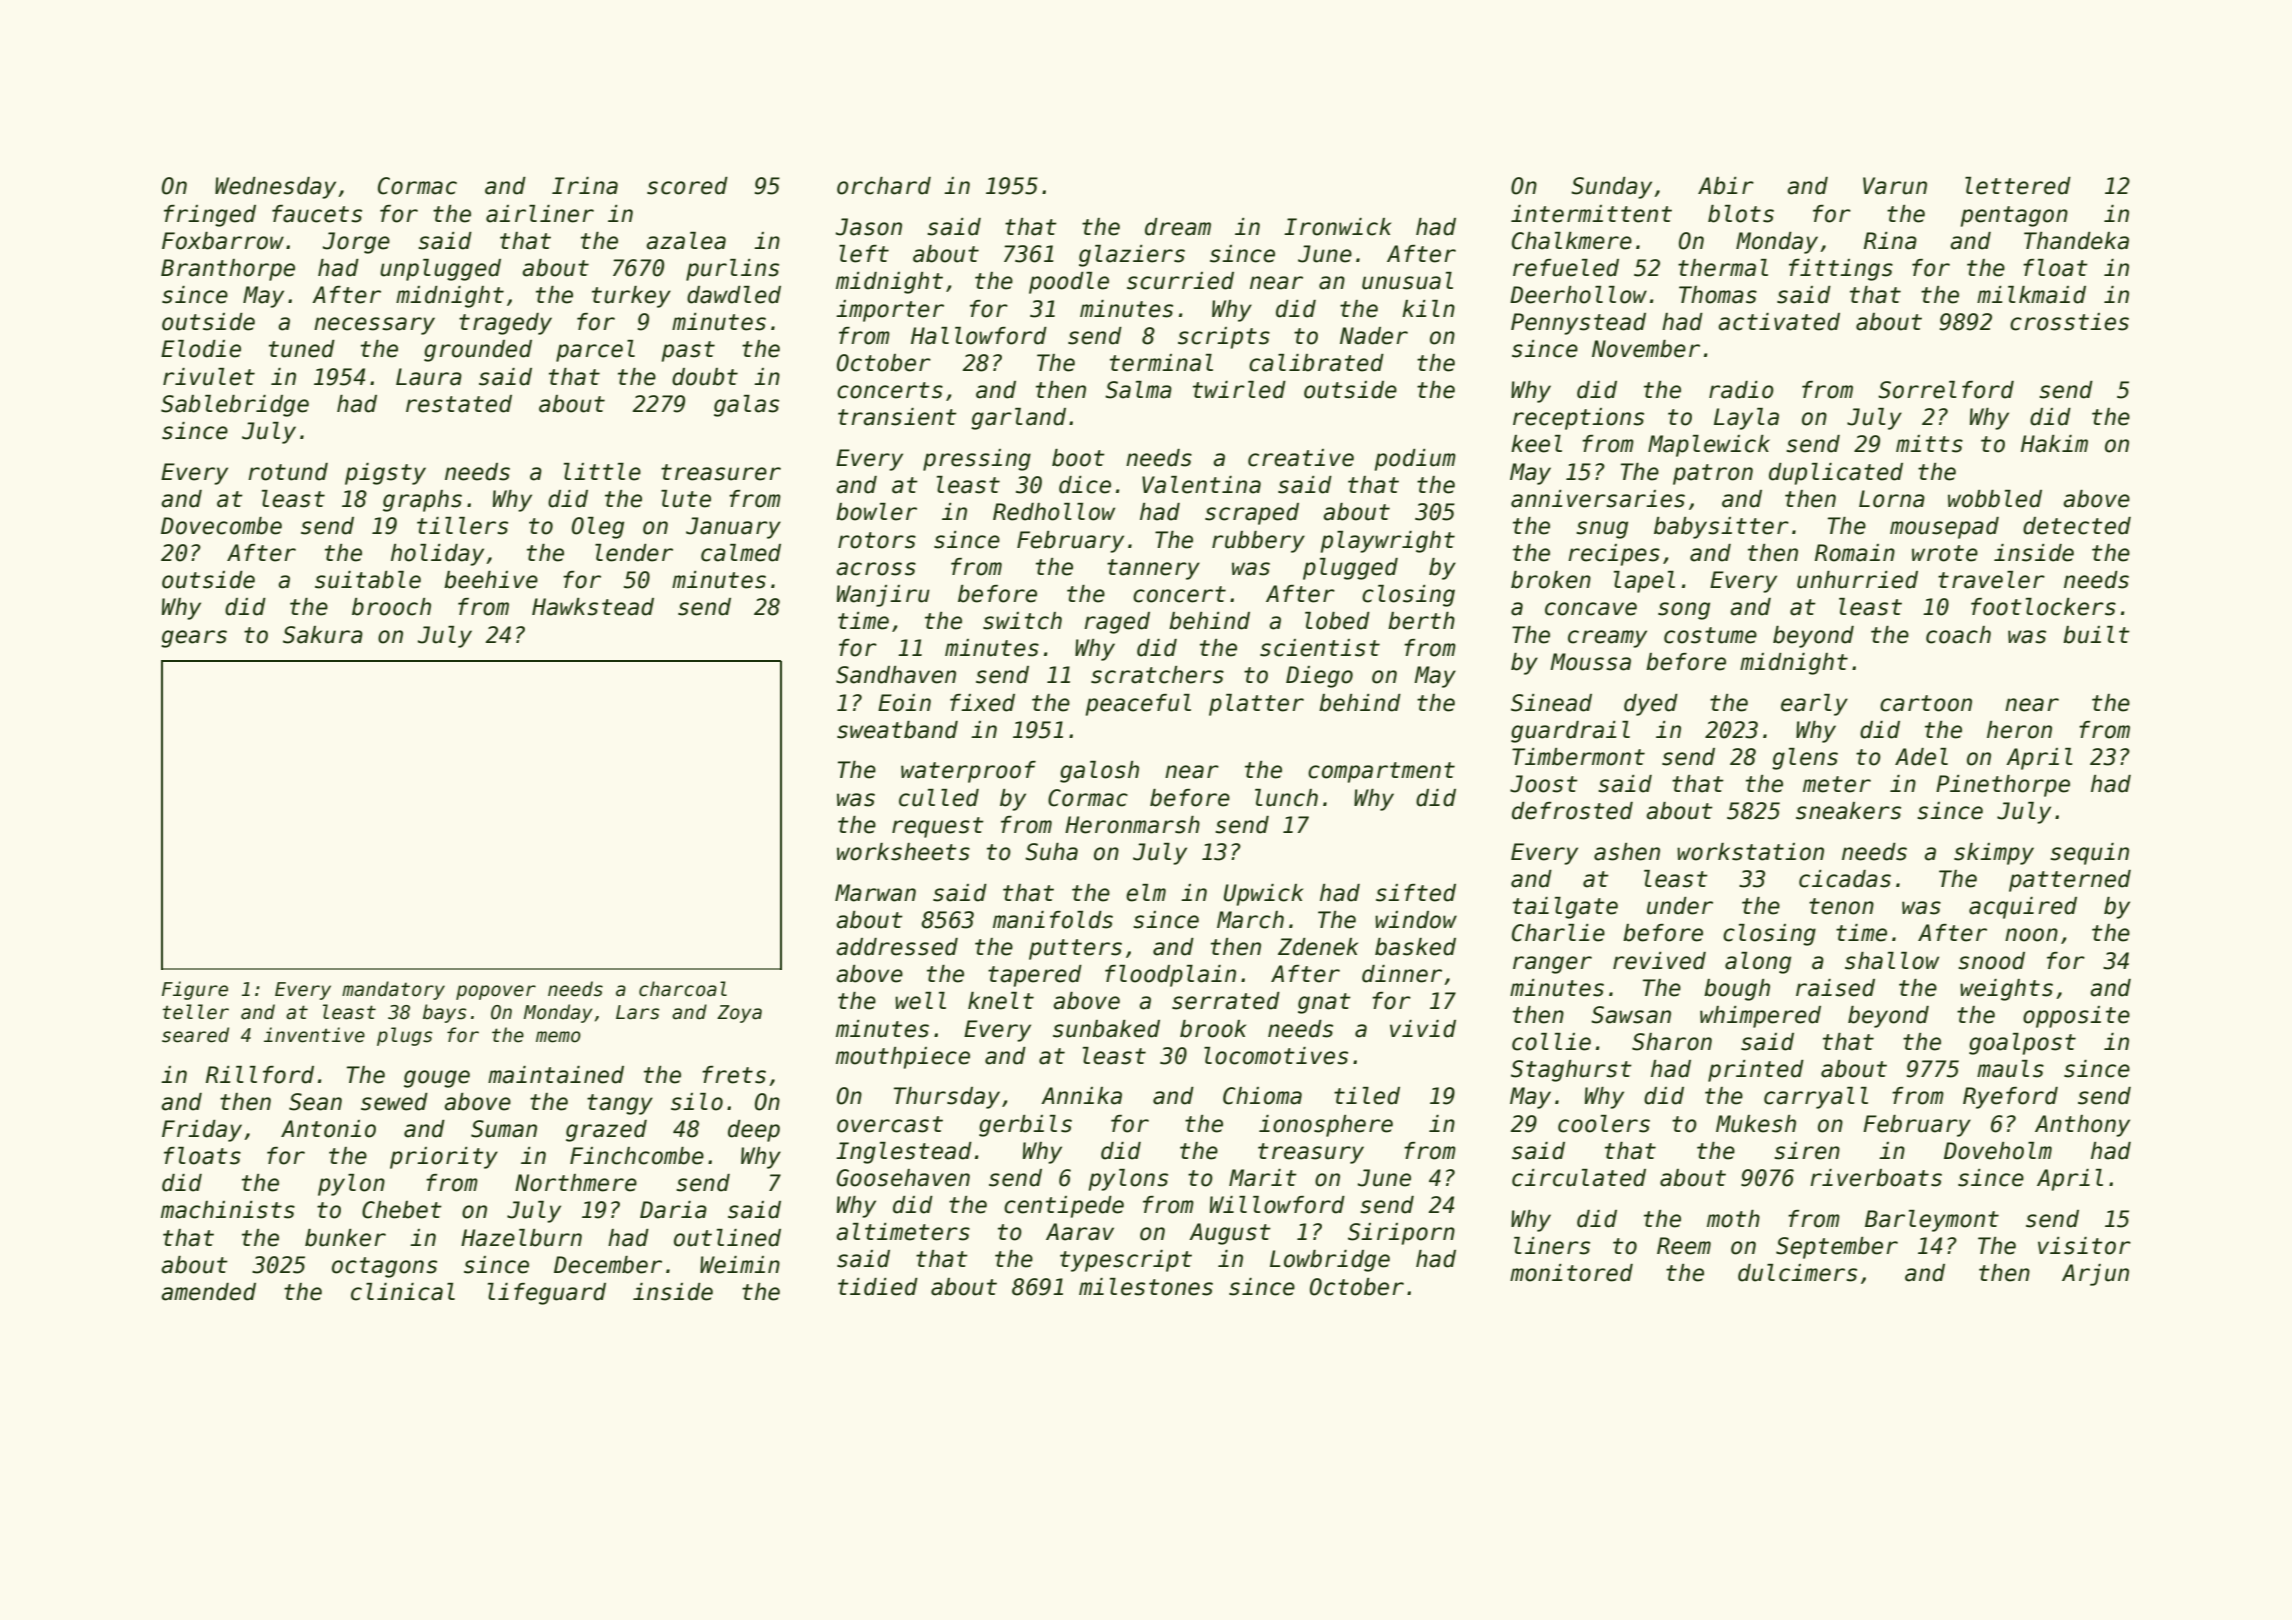 This screenshot has height=1620, width=2292. Describe the element at coordinates (223, 241) in the screenshot. I see `Foxbarrow` at that location.
